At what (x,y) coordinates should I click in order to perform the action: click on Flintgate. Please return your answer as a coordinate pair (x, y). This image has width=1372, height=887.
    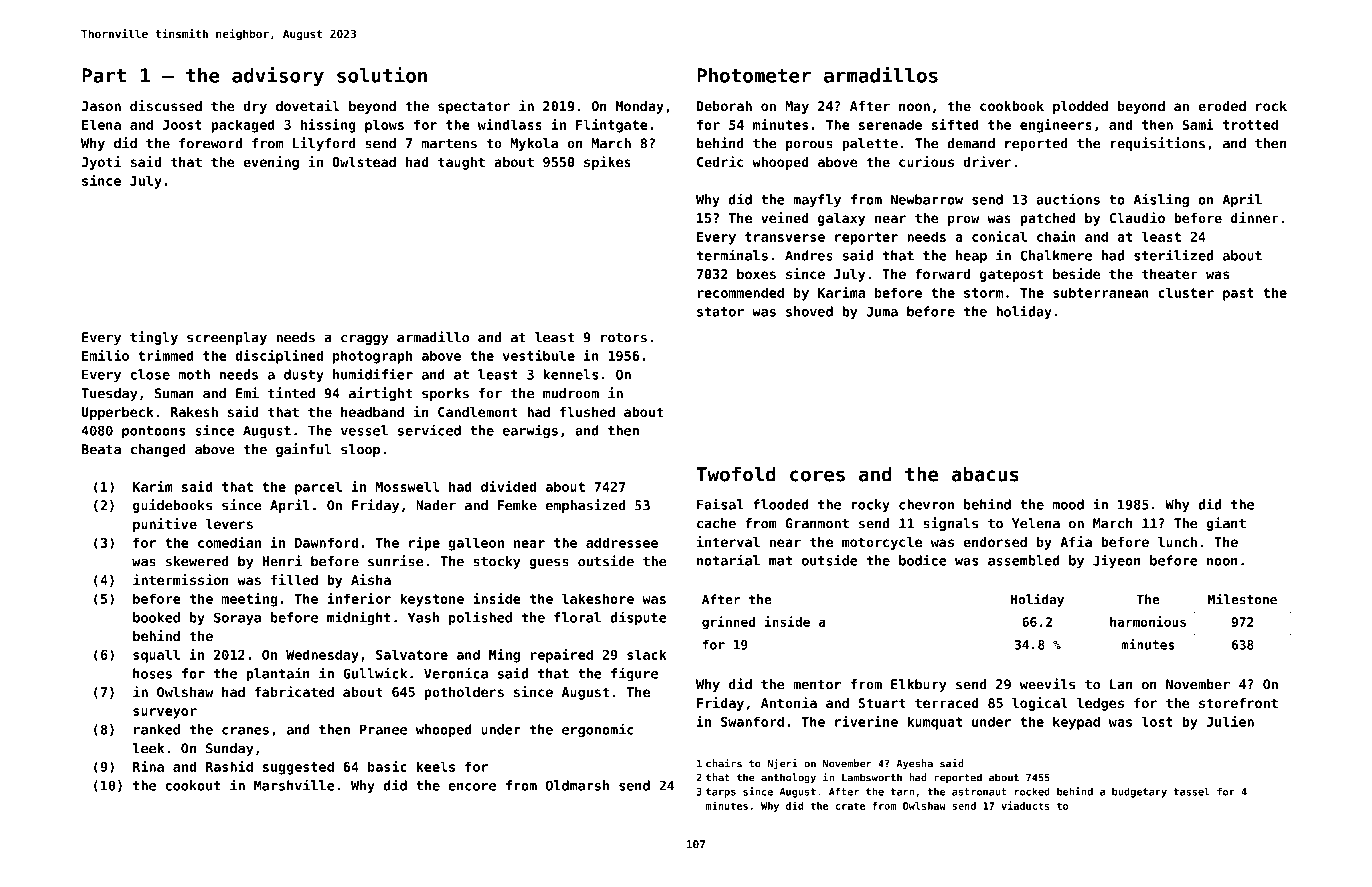
    Looking at the image, I should click on (612, 126).
